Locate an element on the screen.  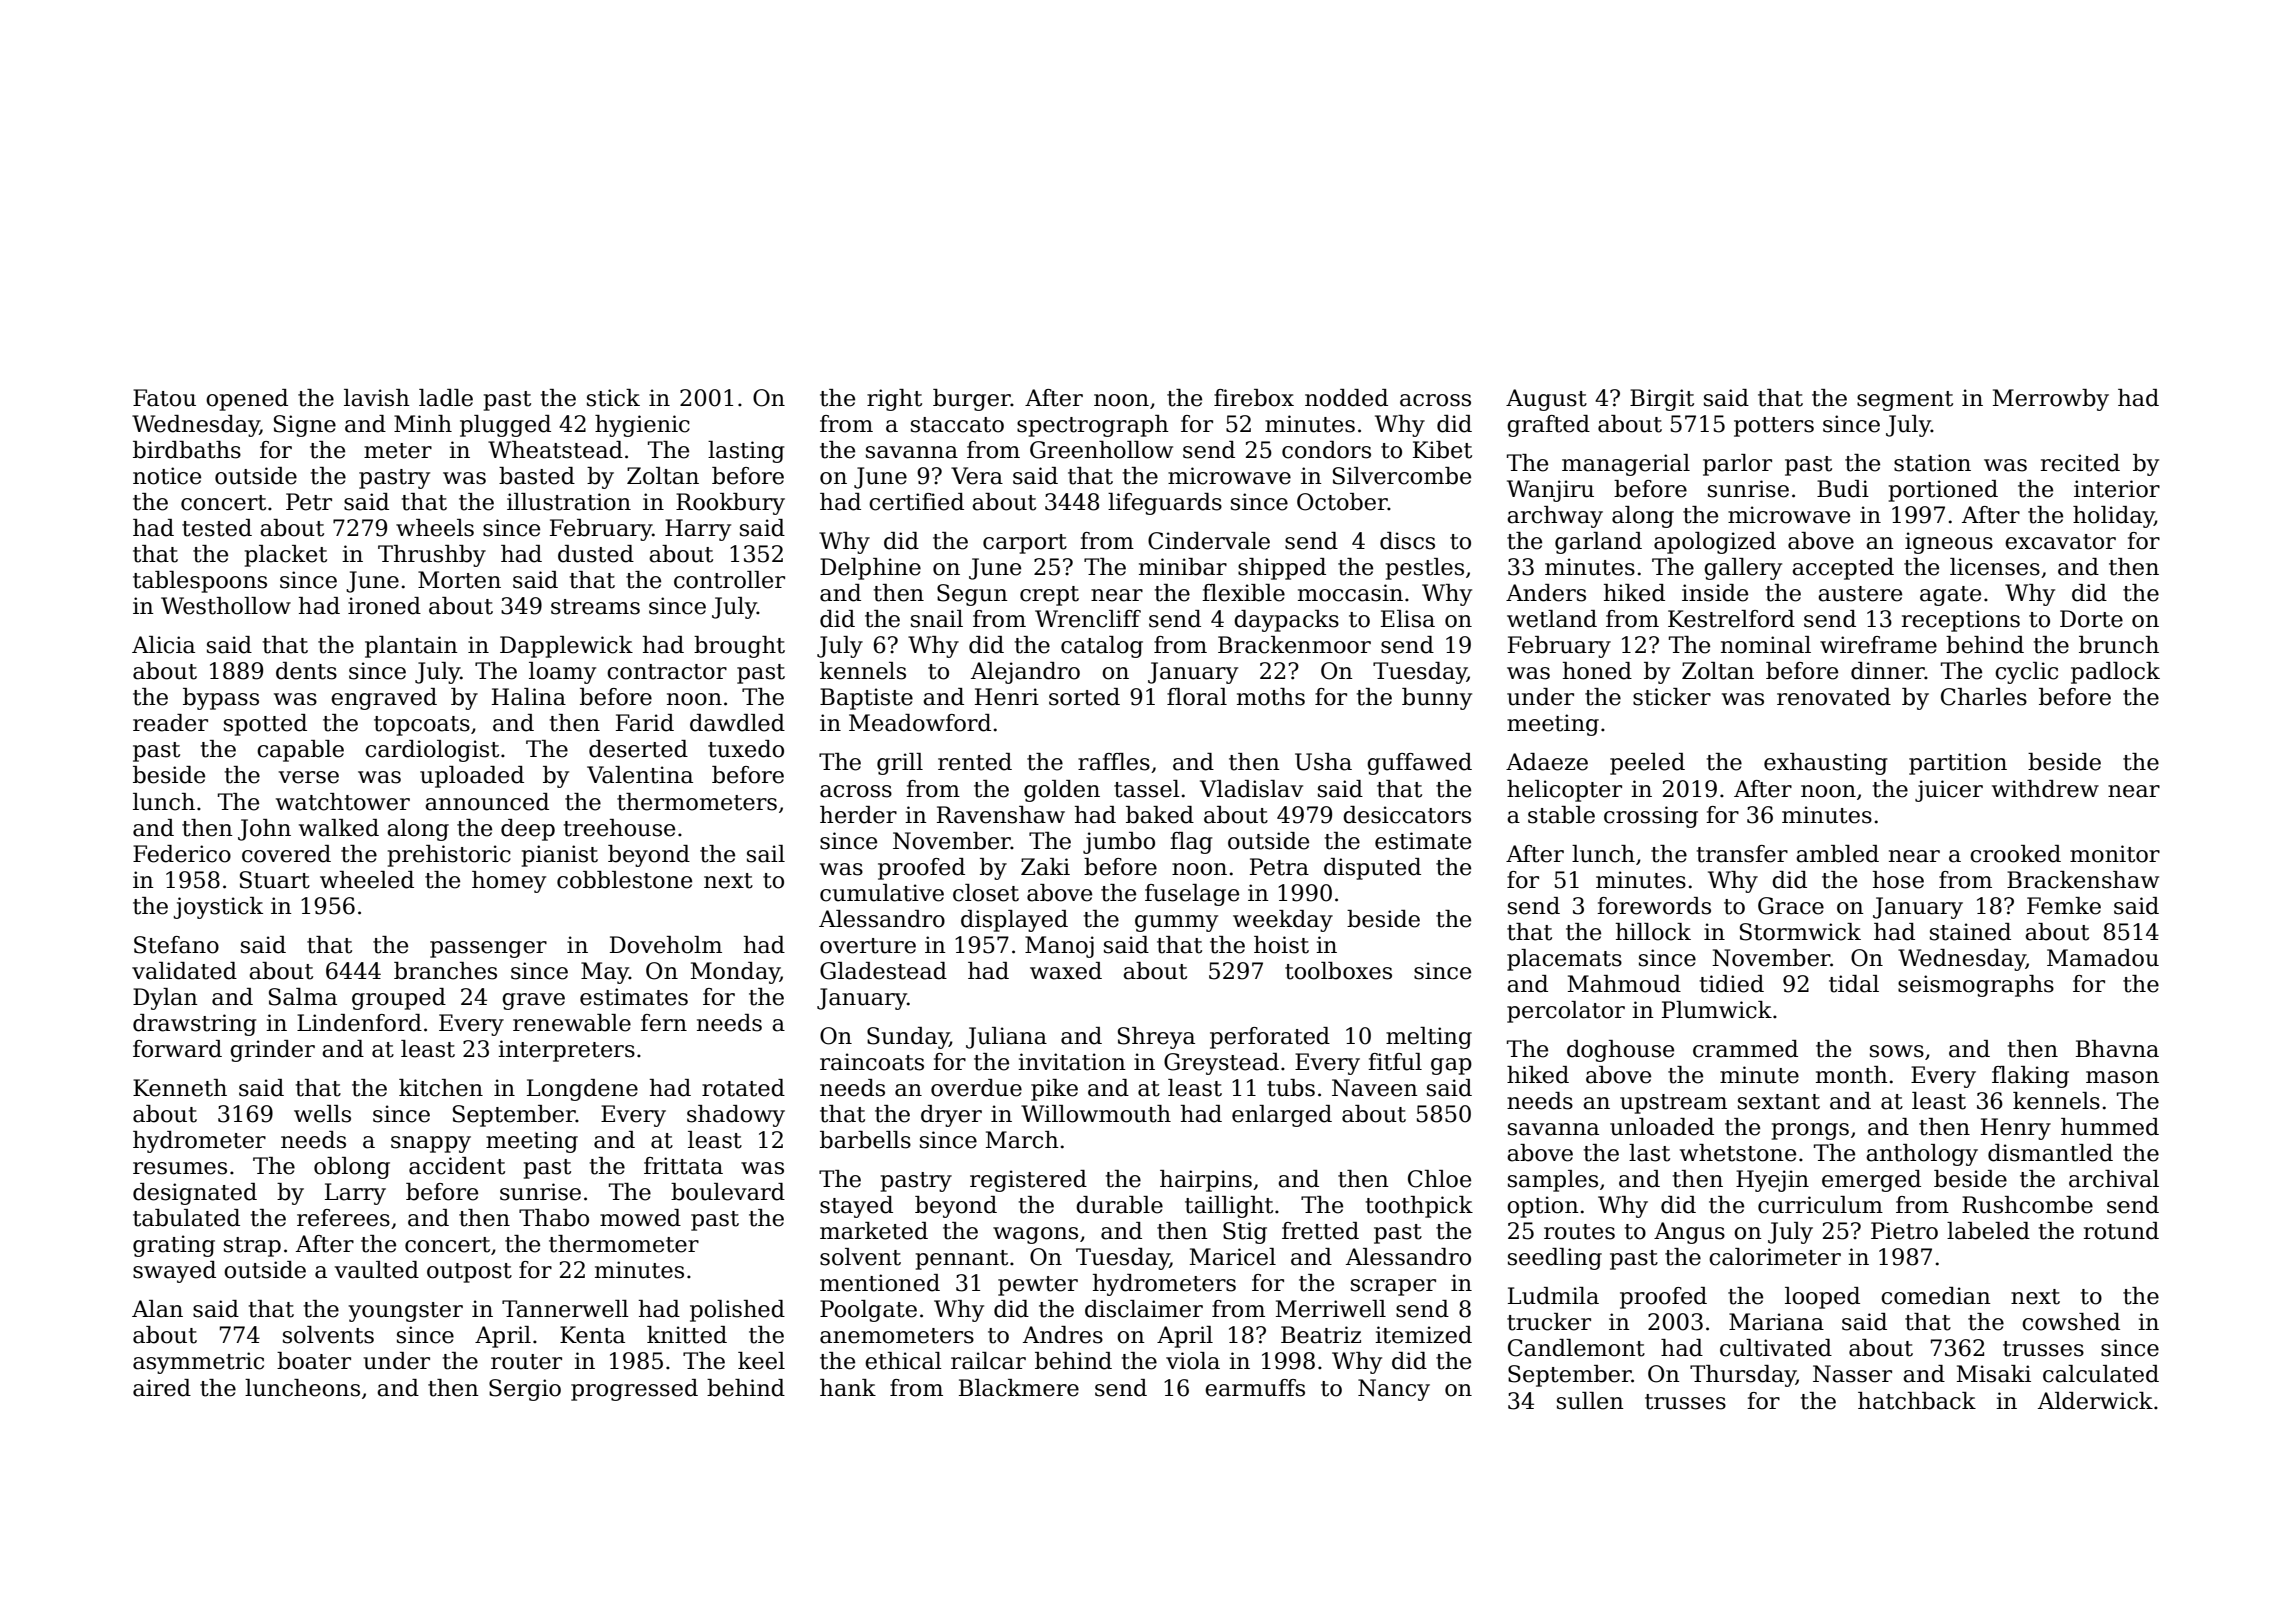
accepted is located at coordinates (1843, 569).
